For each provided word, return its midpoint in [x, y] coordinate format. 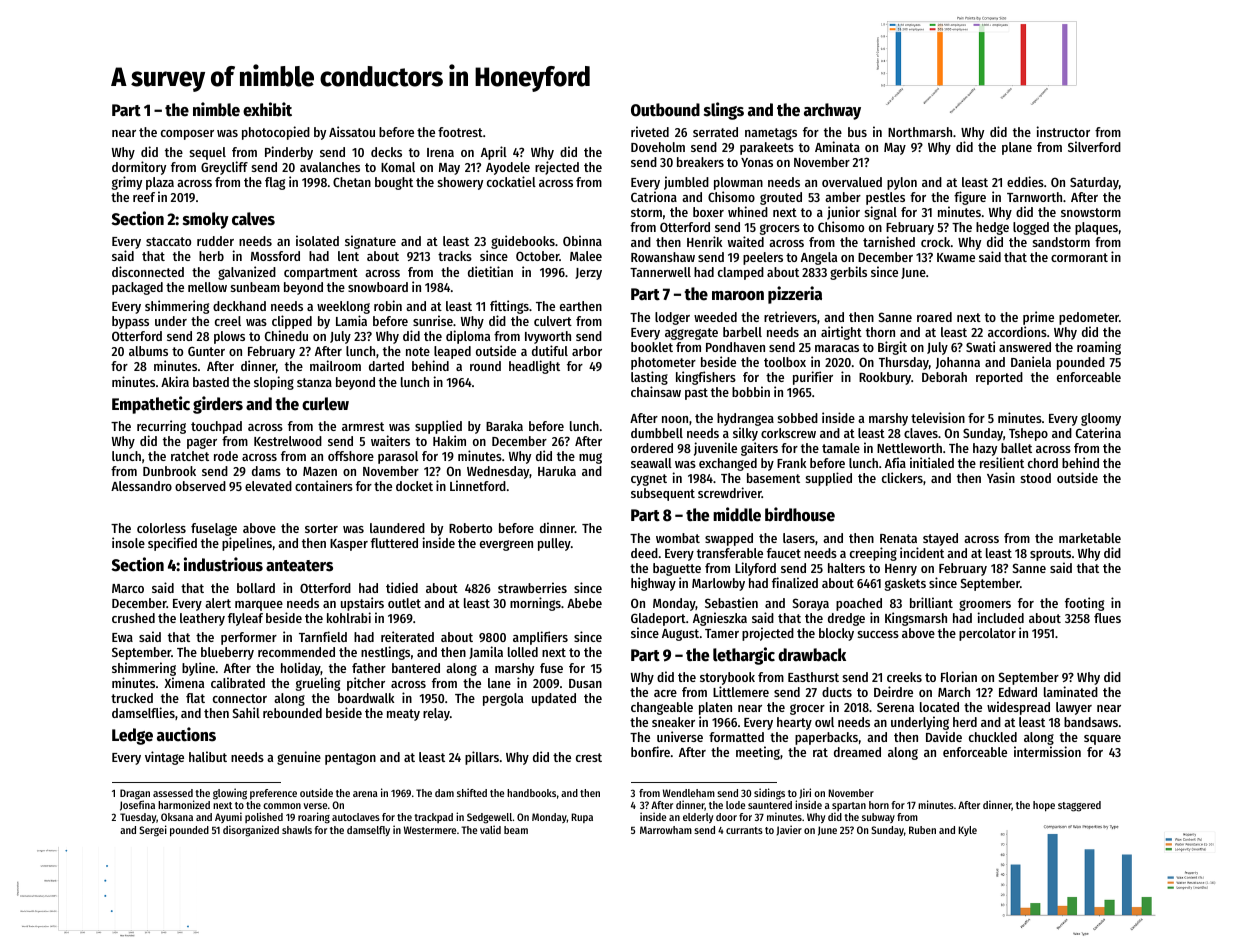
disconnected [148, 271]
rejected [557, 168]
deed [644, 553]
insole [128, 542]
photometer [663, 363]
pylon [902, 183]
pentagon [350, 759]
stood [1036, 478]
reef [144, 197]
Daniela [1031, 361]
